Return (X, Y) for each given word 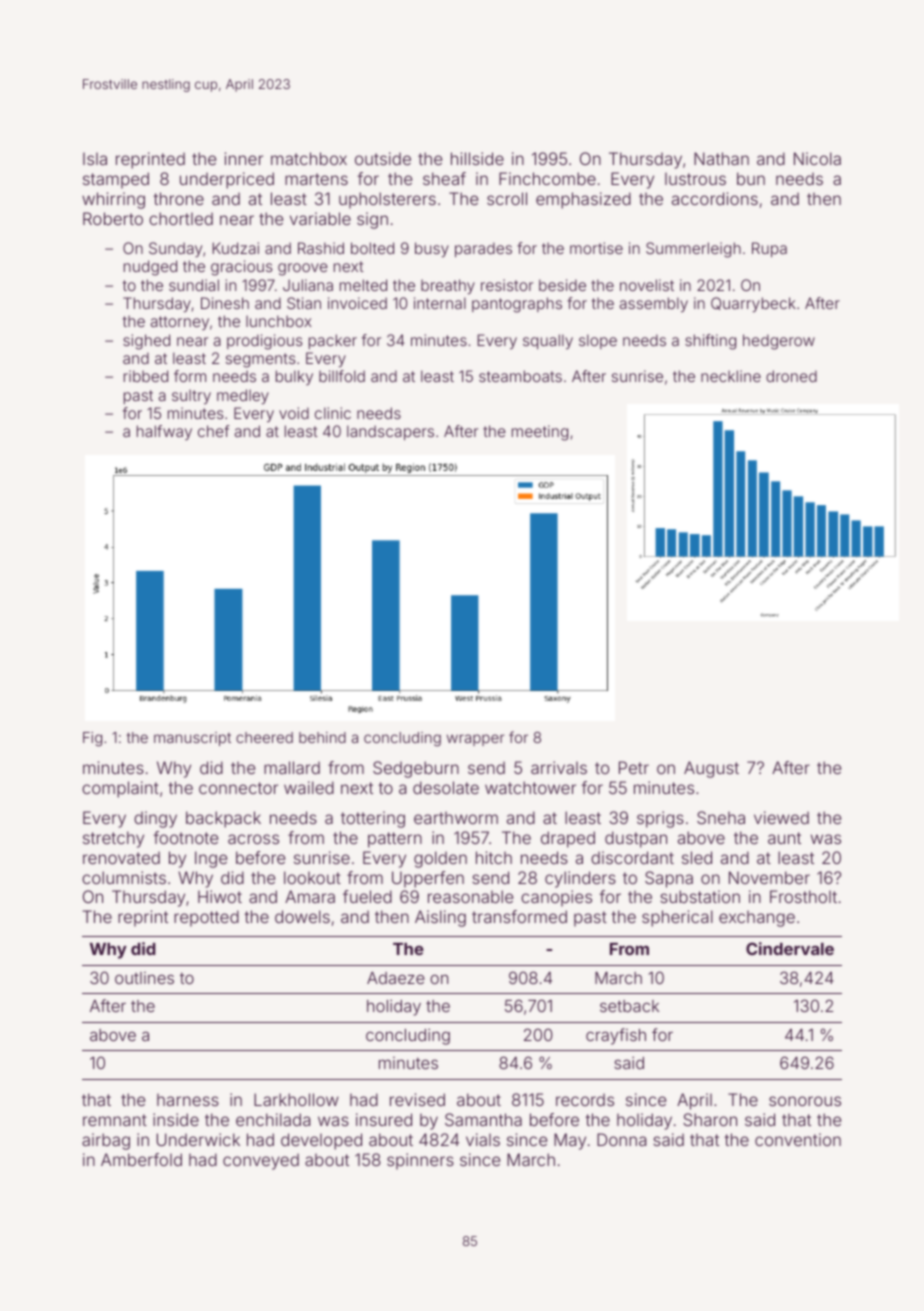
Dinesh (225, 303)
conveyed (261, 1161)
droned (791, 376)
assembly (654, 304)
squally (548, 341)
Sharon (710, 1119)
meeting (540, 433)
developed (321, 1141)
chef (214, 431)
